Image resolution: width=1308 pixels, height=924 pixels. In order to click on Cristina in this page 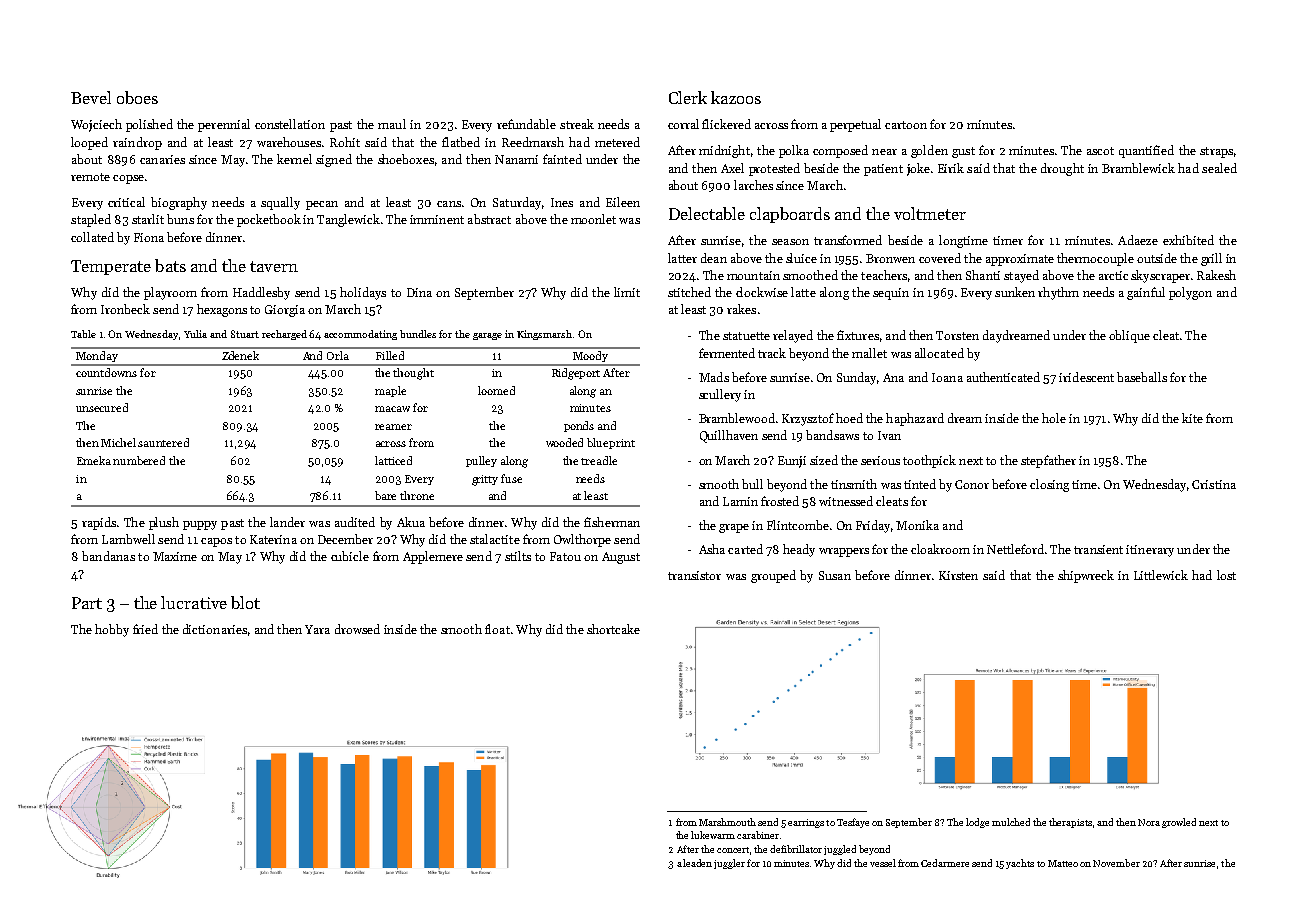, I will do `click(1214, 484)`.
